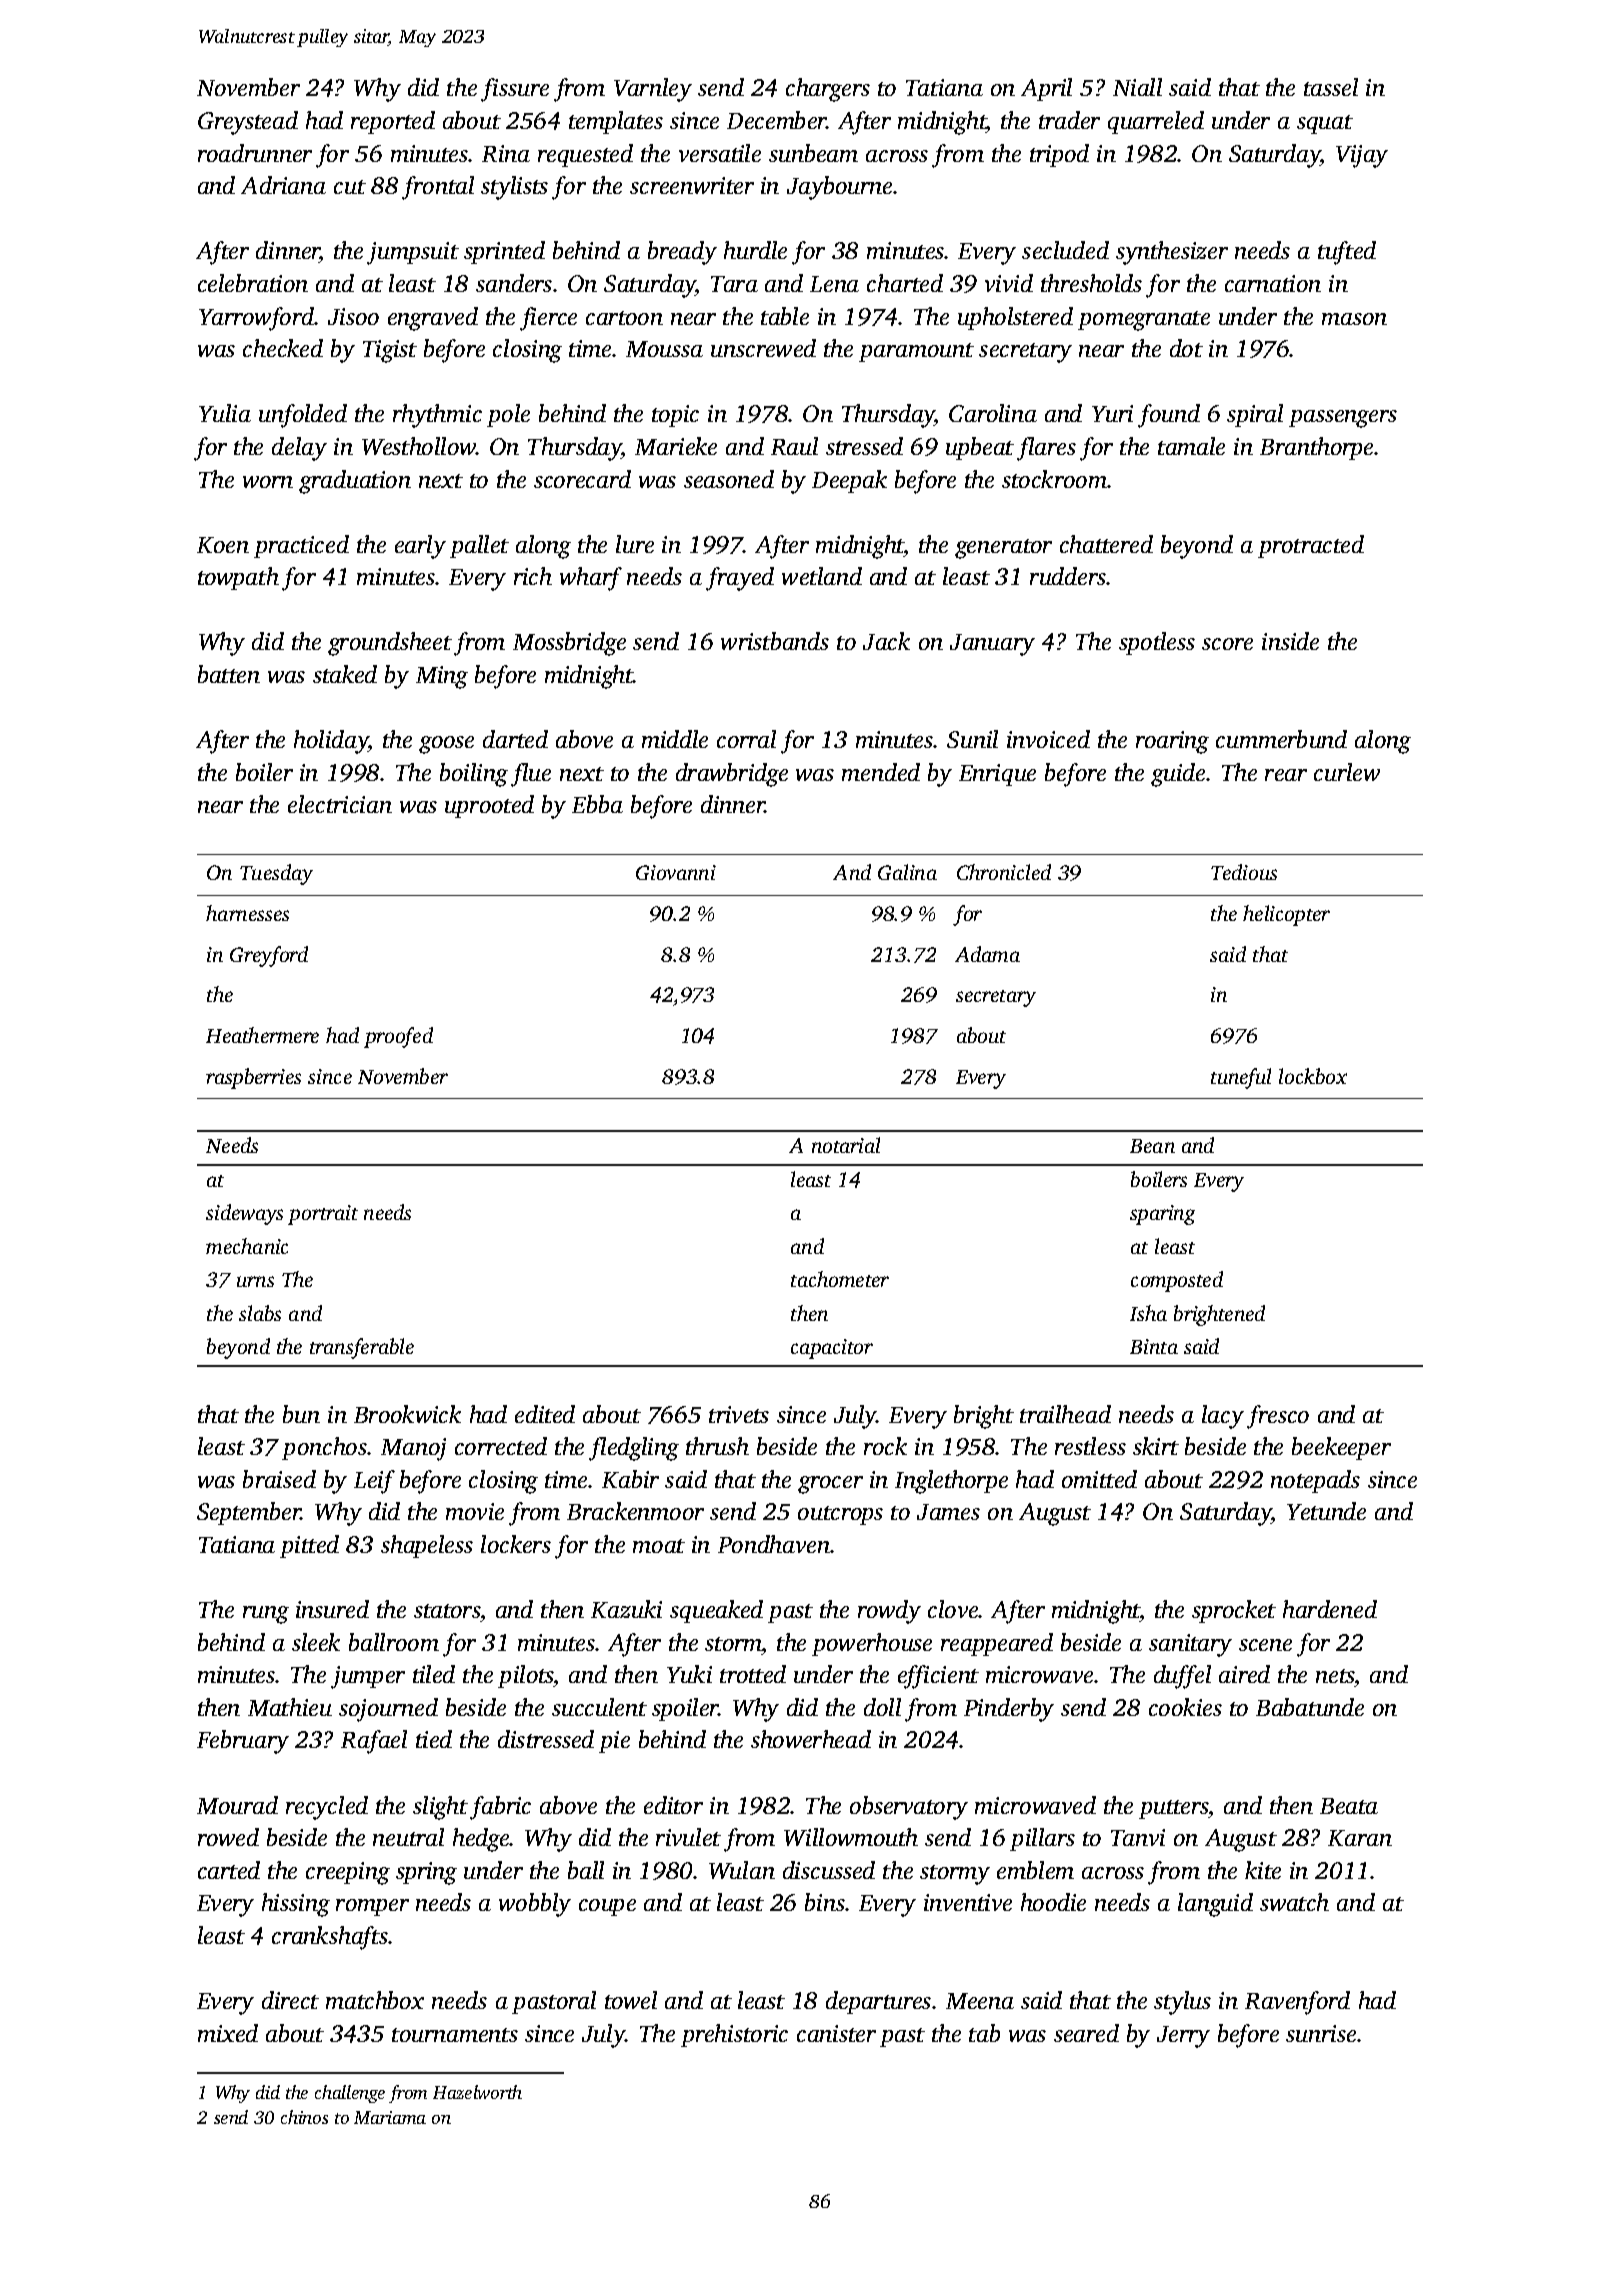 The image size is (1620, 2292). Describe the element at coordinates (1331, 87) in the screenshot. I see `tassel` at that location.
